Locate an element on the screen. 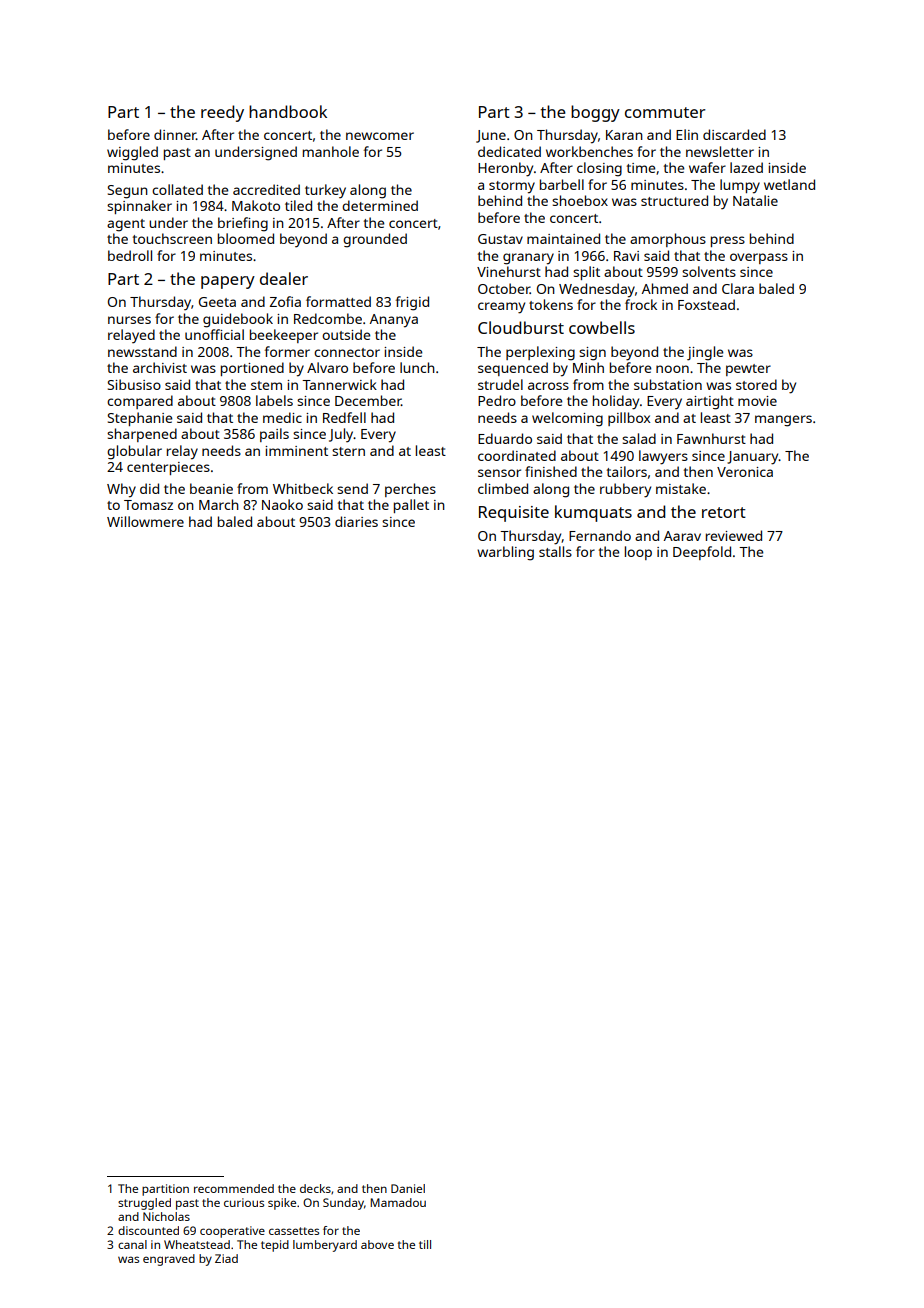  Veronica is located at coordinates (745, 472).
